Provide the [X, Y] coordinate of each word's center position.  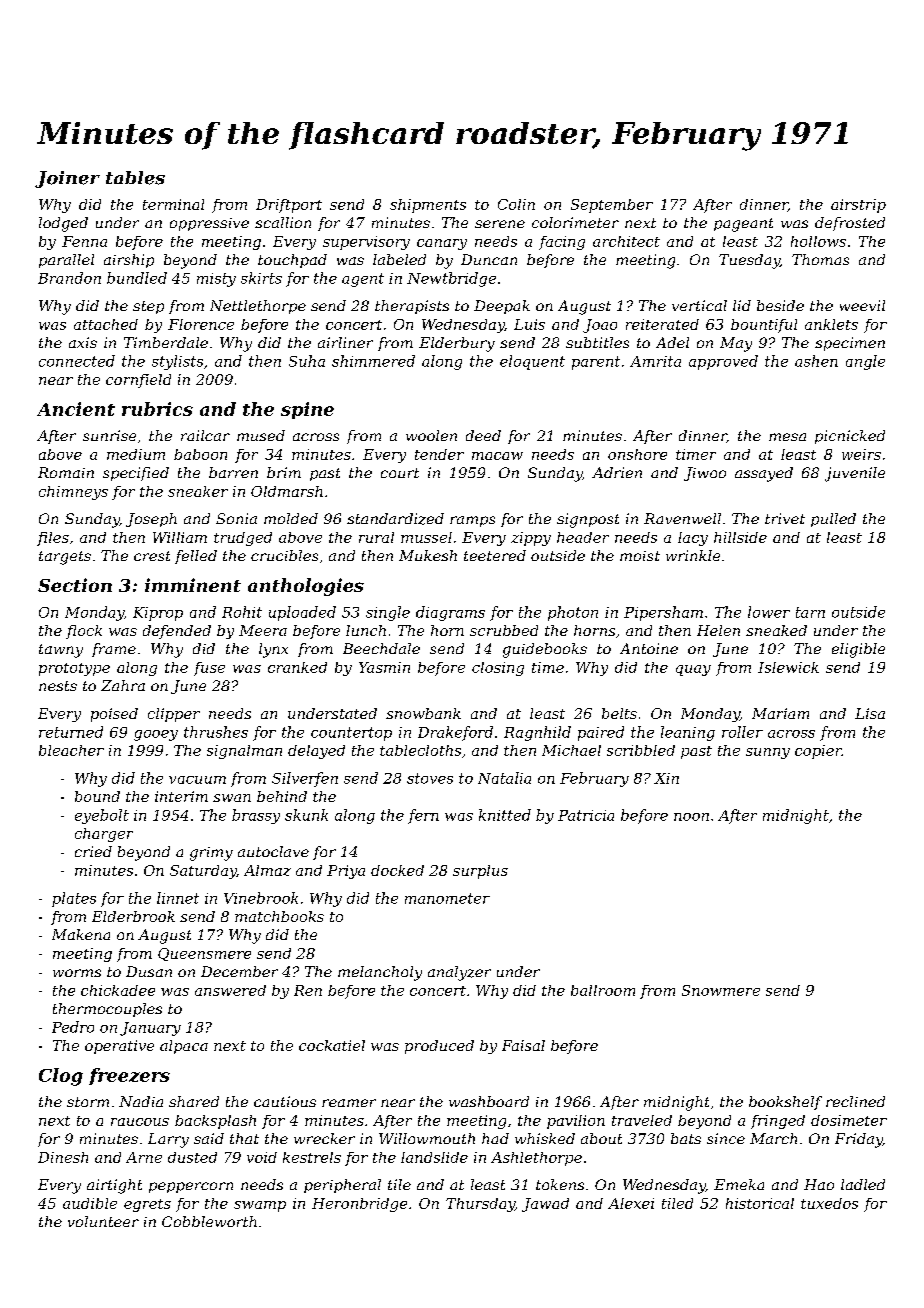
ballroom [603, 990]
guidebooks [545, 650]
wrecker [324, 1138]
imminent [193, 585]
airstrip [858, 206]
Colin [516, 204]
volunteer [103, 1221]
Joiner [67, 179]
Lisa [870, 713]
